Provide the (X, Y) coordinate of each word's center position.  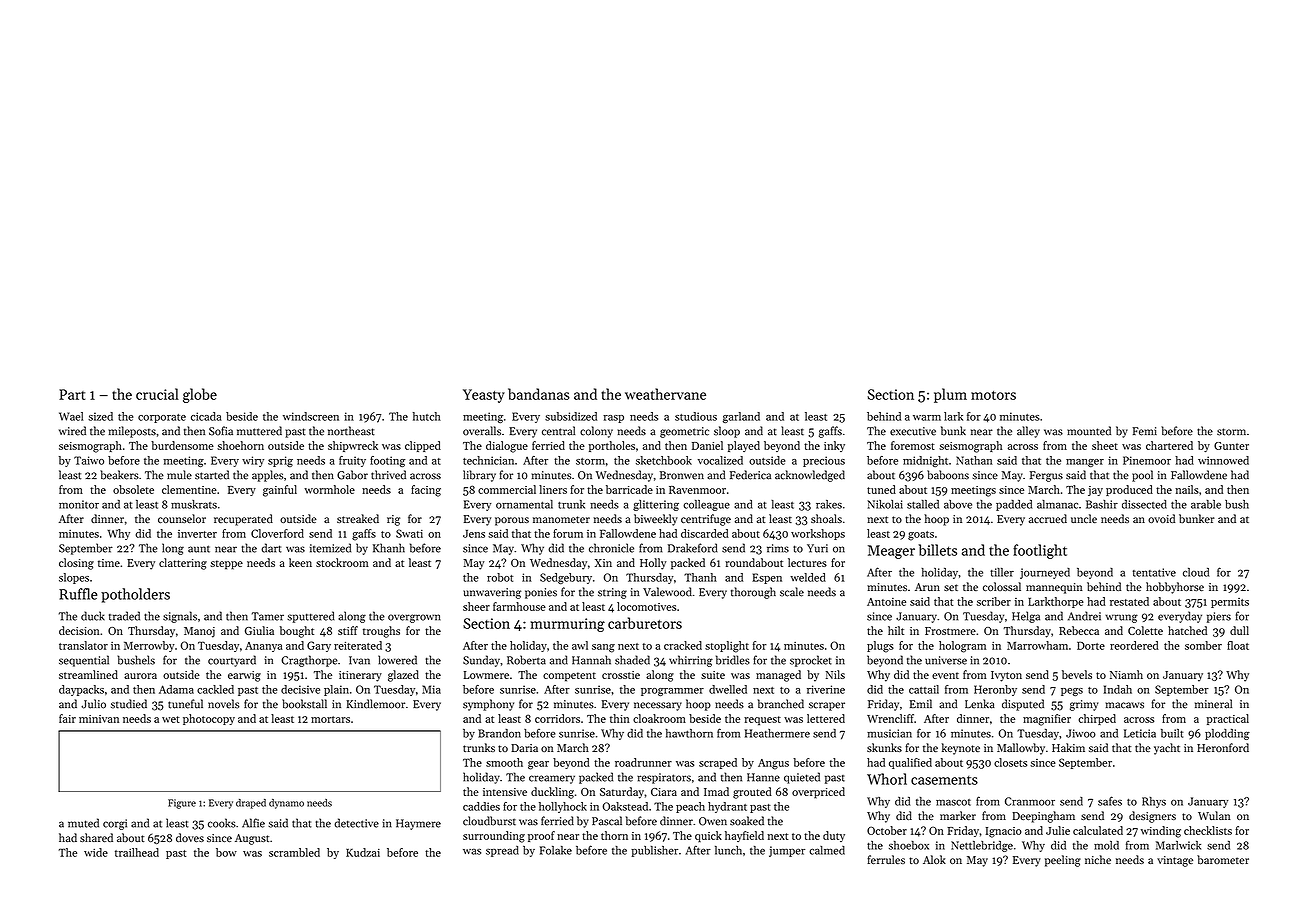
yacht (1167, 749)
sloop (727, 432)
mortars (330, 719)
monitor (79, 504)
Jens (474, 534)
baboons (948, 475)
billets (938, 550)
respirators (664, 778)
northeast (351, 431)
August (252, 839)
